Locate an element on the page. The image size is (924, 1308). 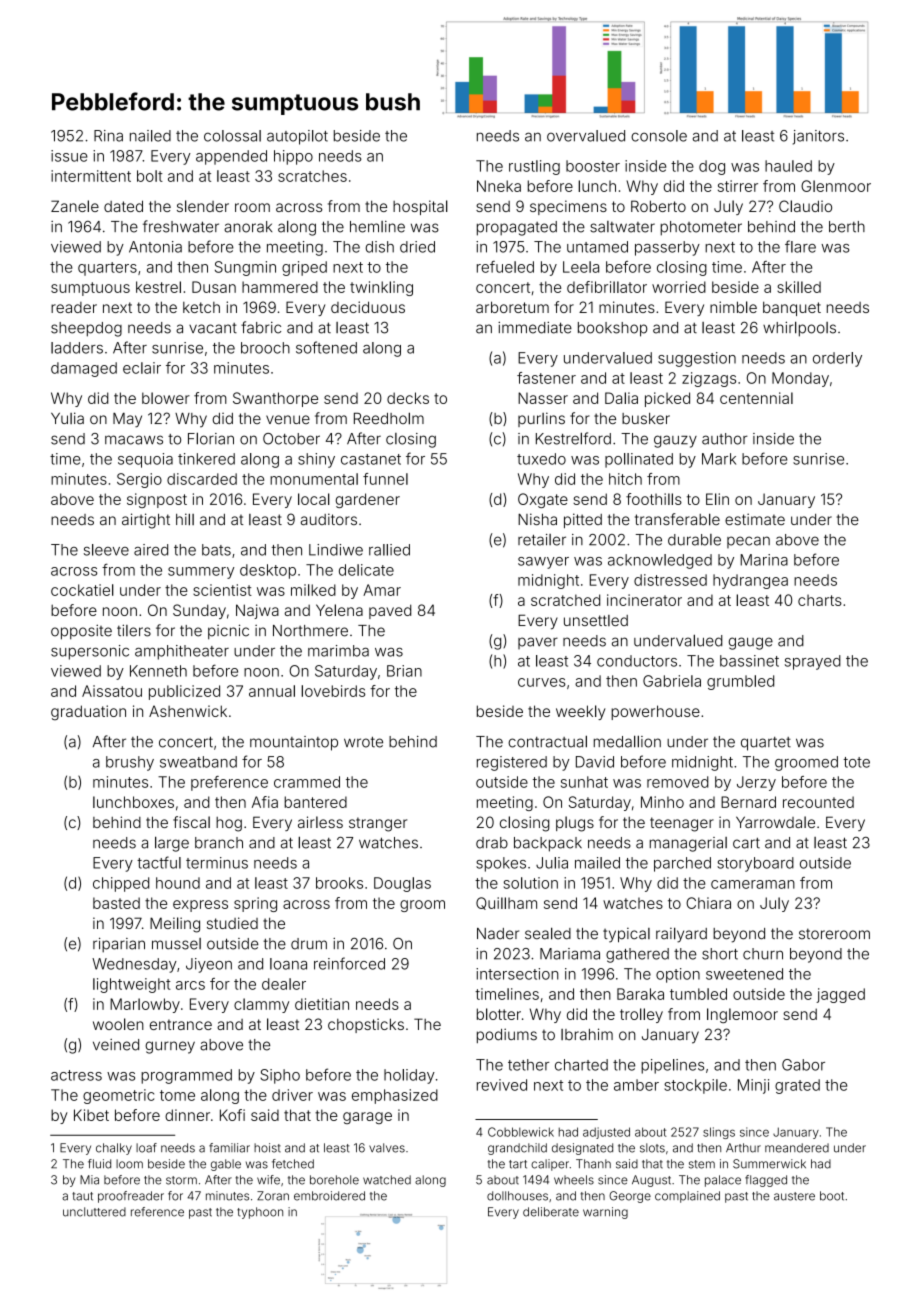
colossal is located at coordinates (232, 136).
